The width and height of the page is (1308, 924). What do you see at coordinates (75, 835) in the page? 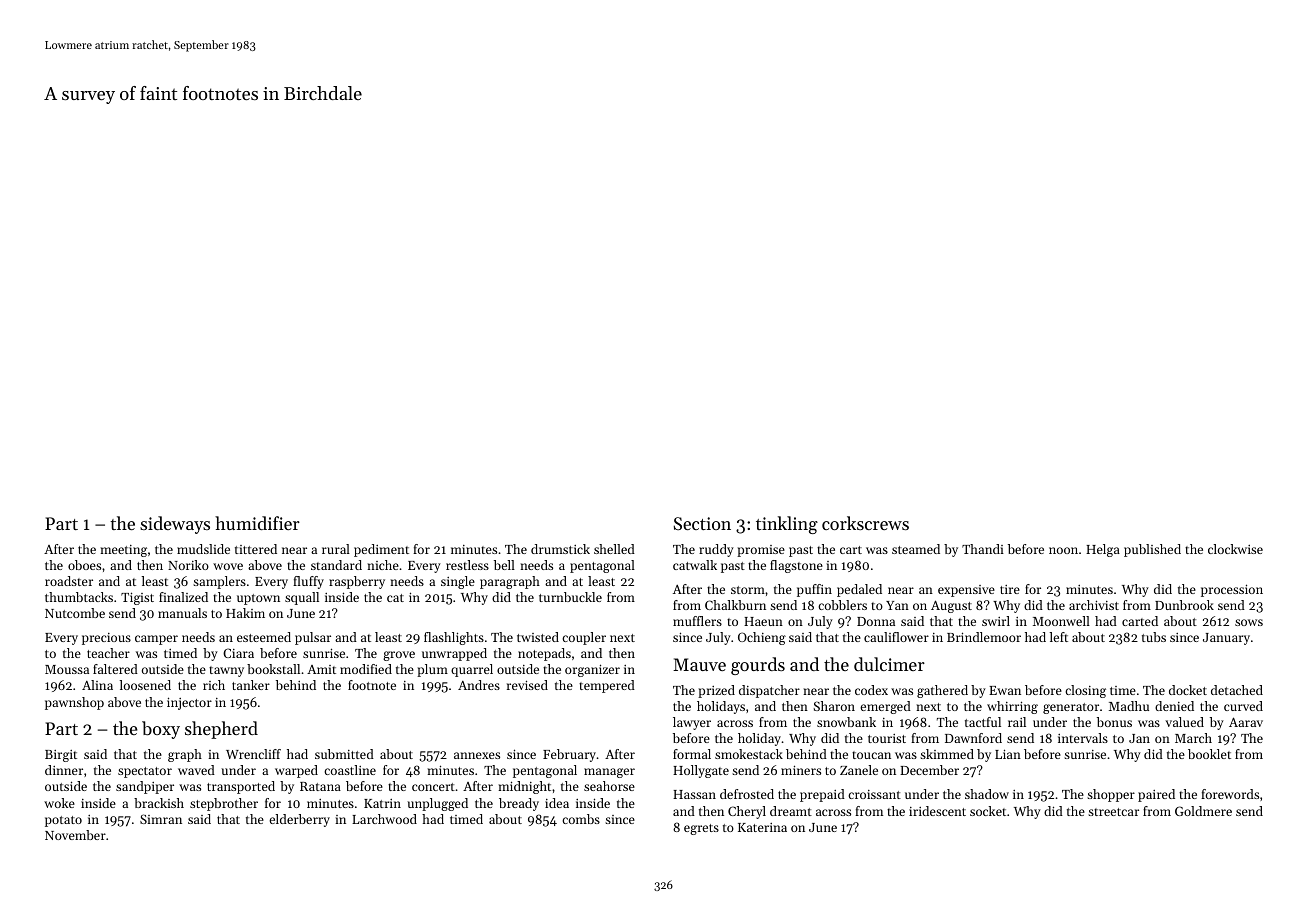
I see `November` at bounding box center [75, 835].
